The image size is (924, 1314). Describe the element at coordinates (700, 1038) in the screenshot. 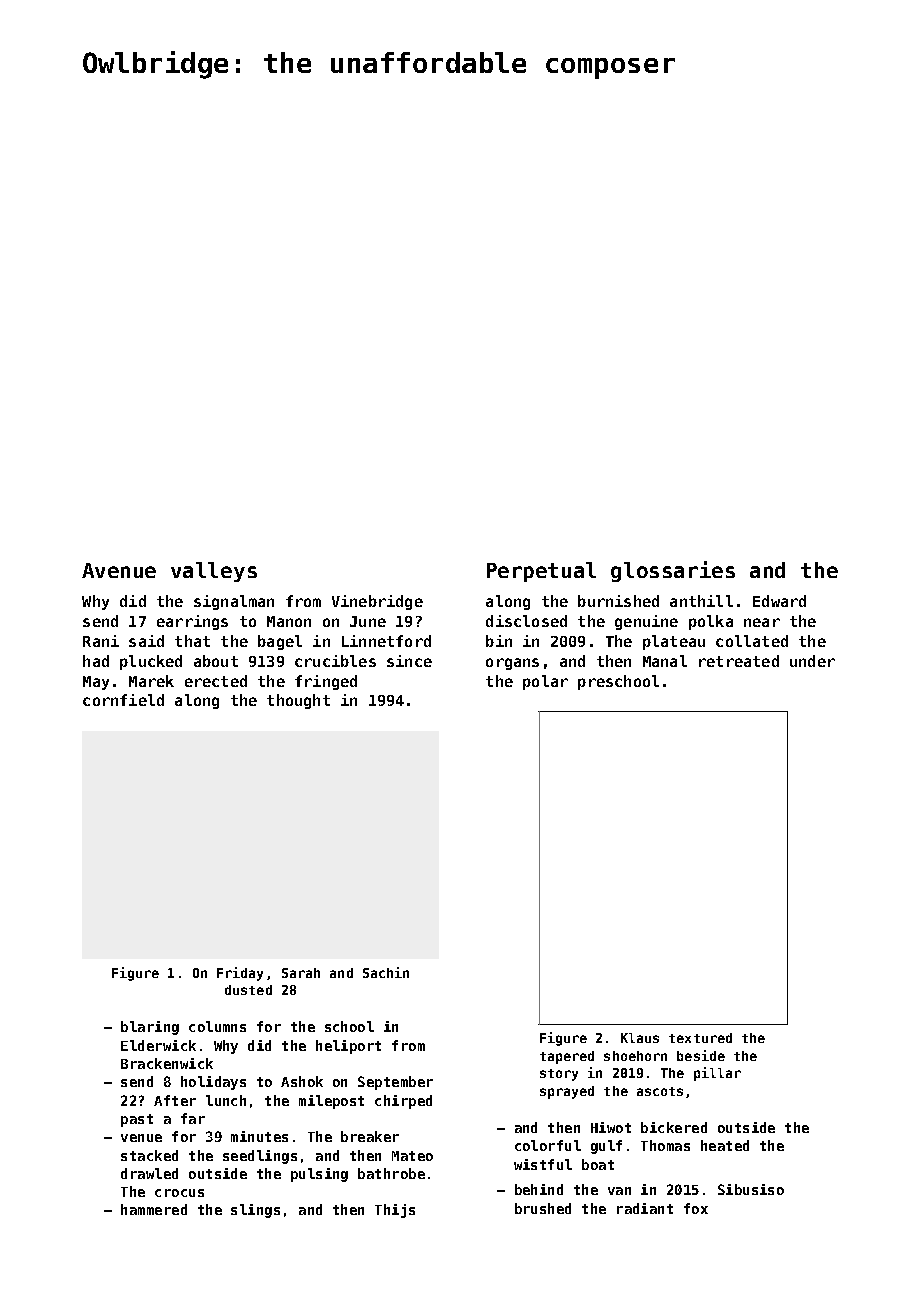

I see `textured` at that location.
